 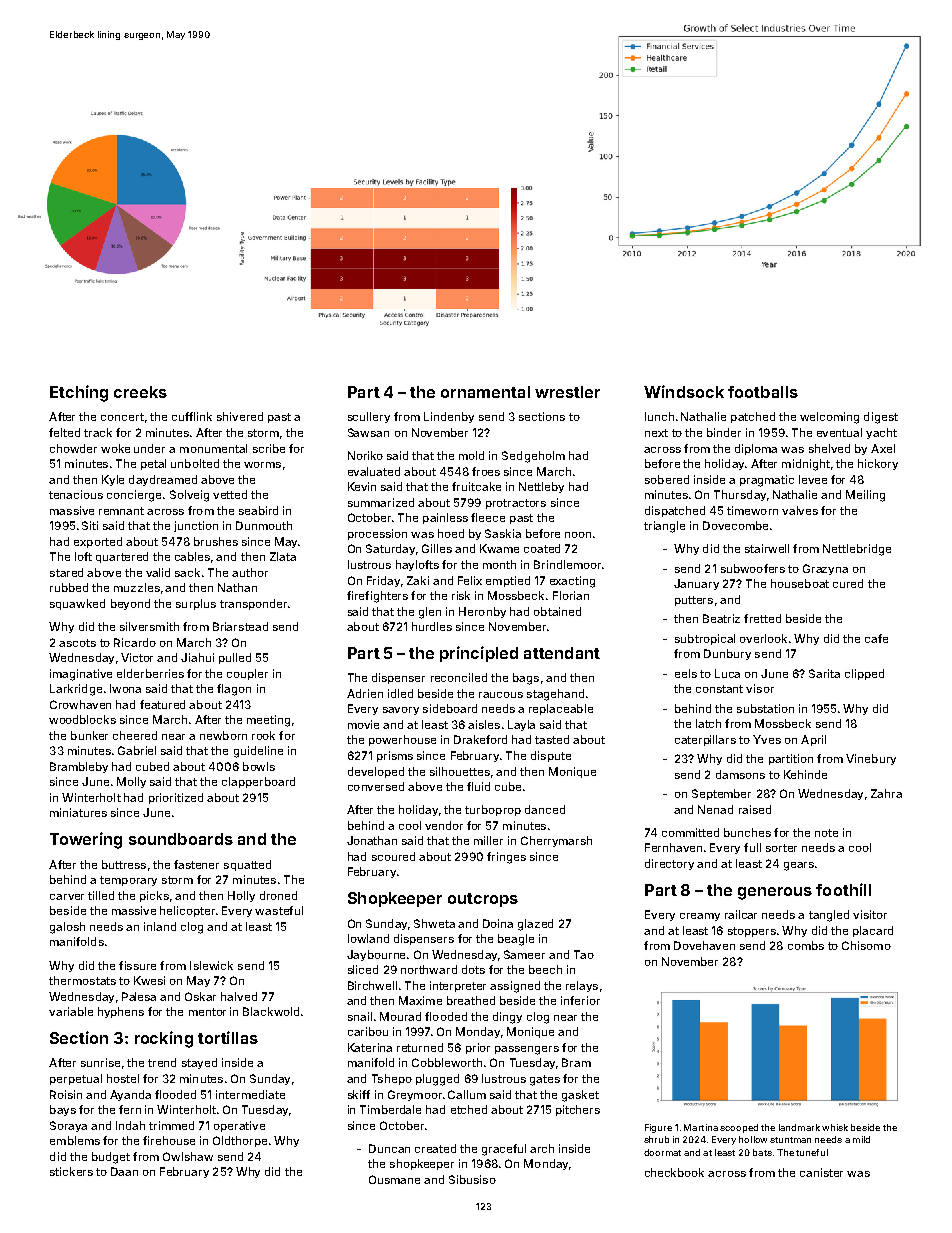 What do you see at coordinates (740, 774) in the screenshot?
I see `damsons` at bounding box center [740, 774].
